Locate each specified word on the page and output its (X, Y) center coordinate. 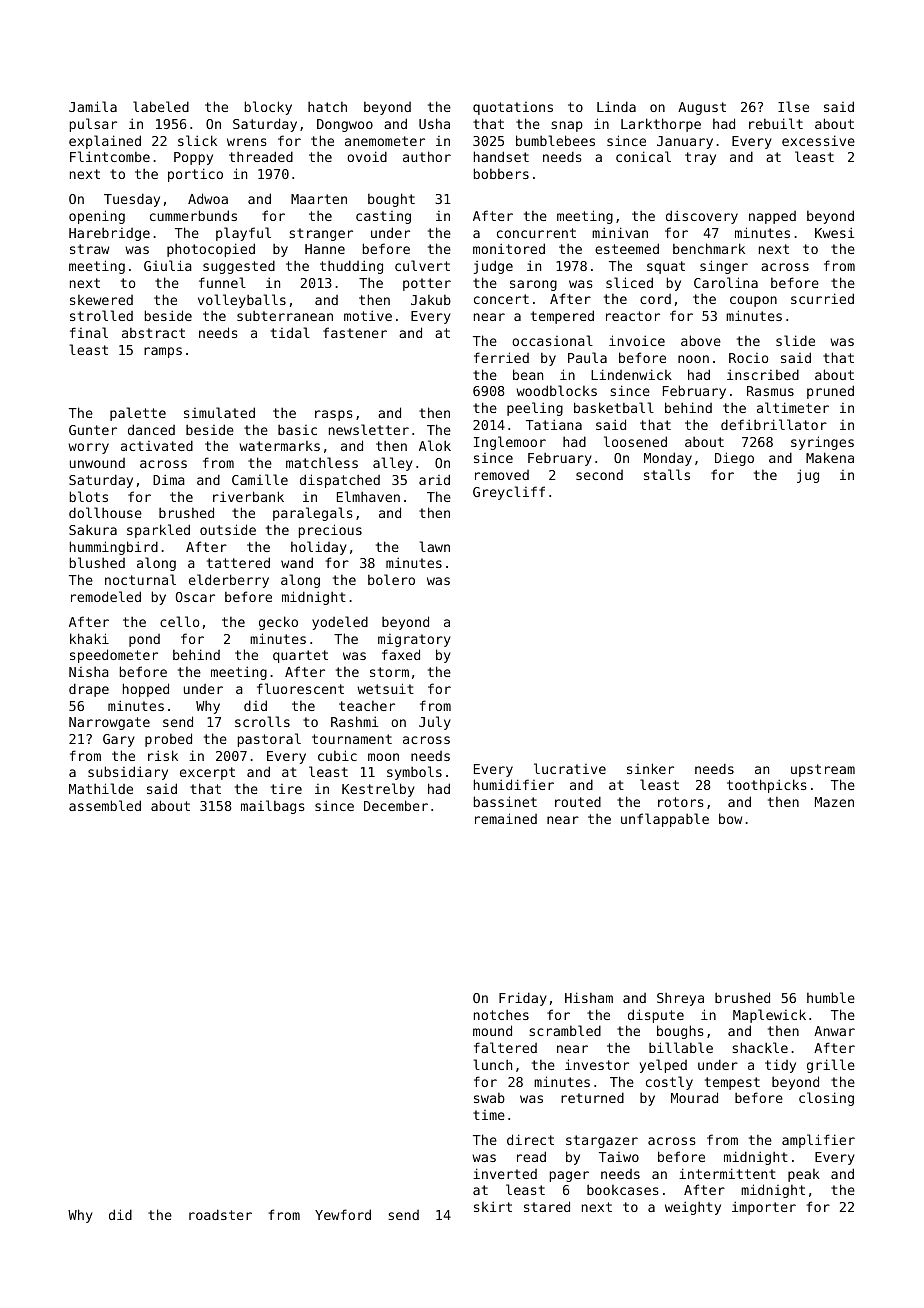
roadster (220, 1214)
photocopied (211, 250)
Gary (119, 740)
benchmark (709, 248)
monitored (509, 248)
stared (547, 1206)
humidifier (514, 784)
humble (831, 997)
